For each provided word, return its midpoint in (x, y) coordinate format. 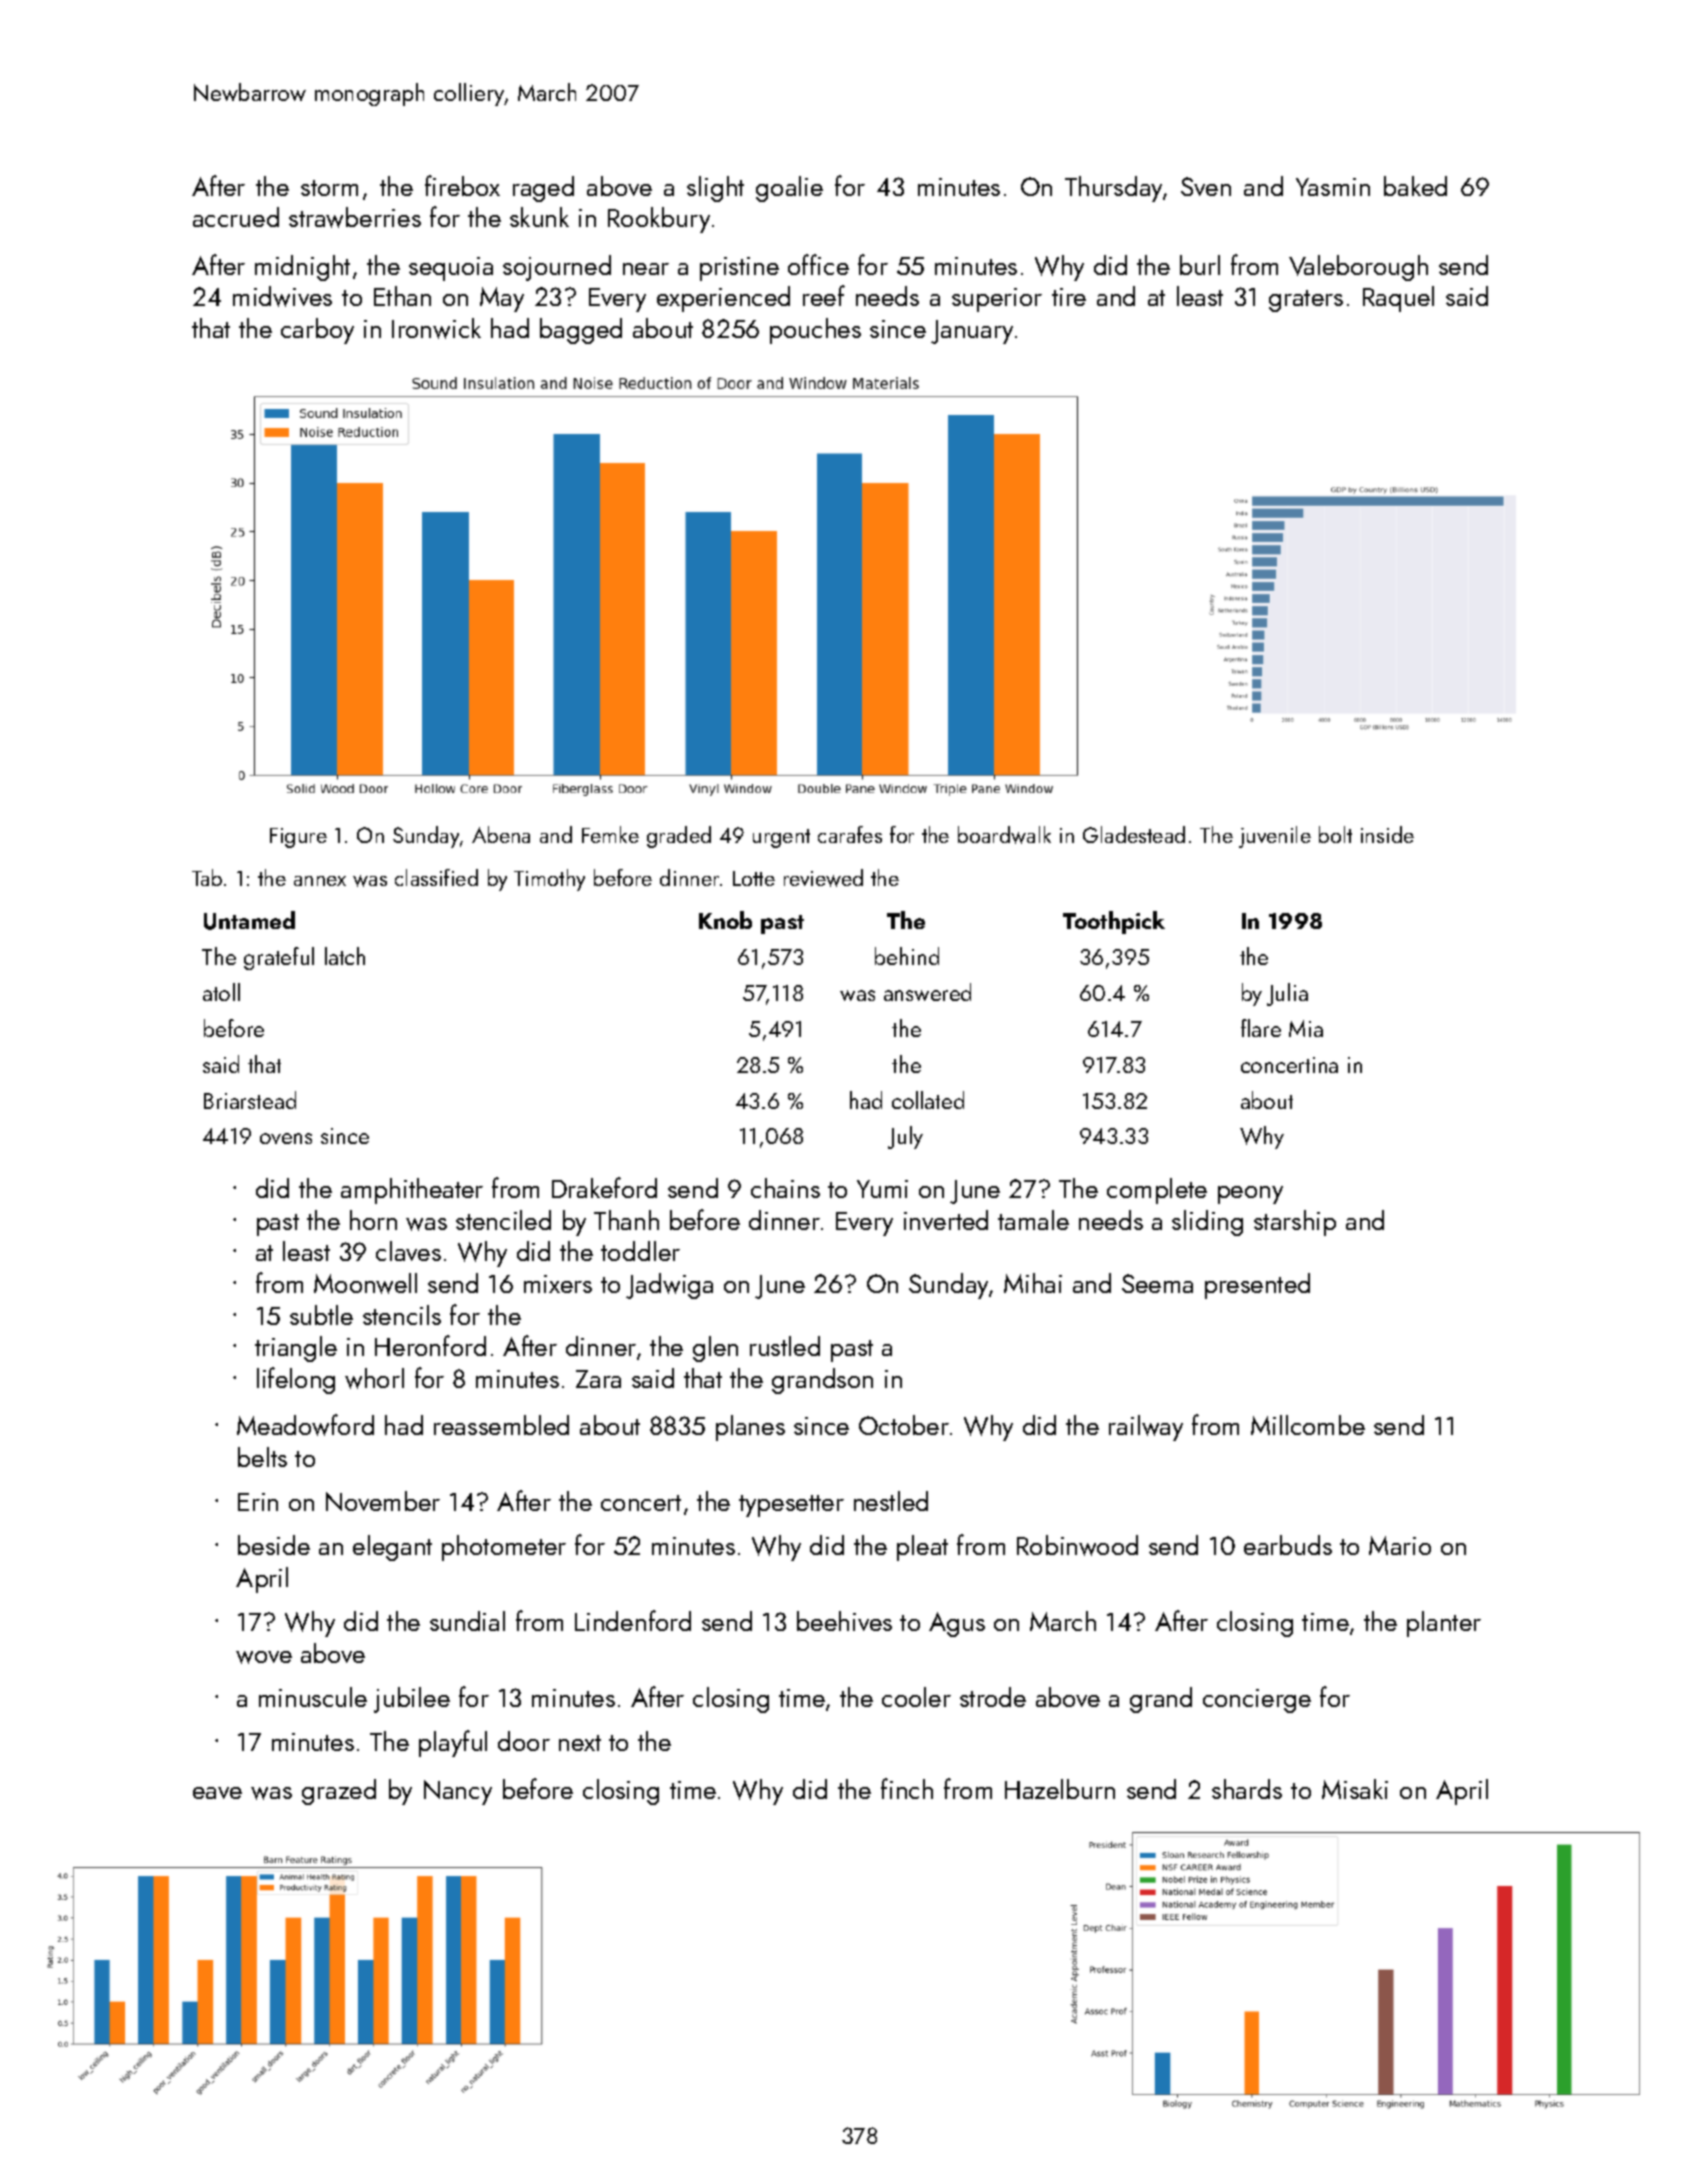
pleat (922, 1548)
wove (264, 1657)
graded (679, 837)
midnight (302, 268)
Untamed (249, 920)
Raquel (1398, 299)
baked (1415, 186)
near (646, 269)
